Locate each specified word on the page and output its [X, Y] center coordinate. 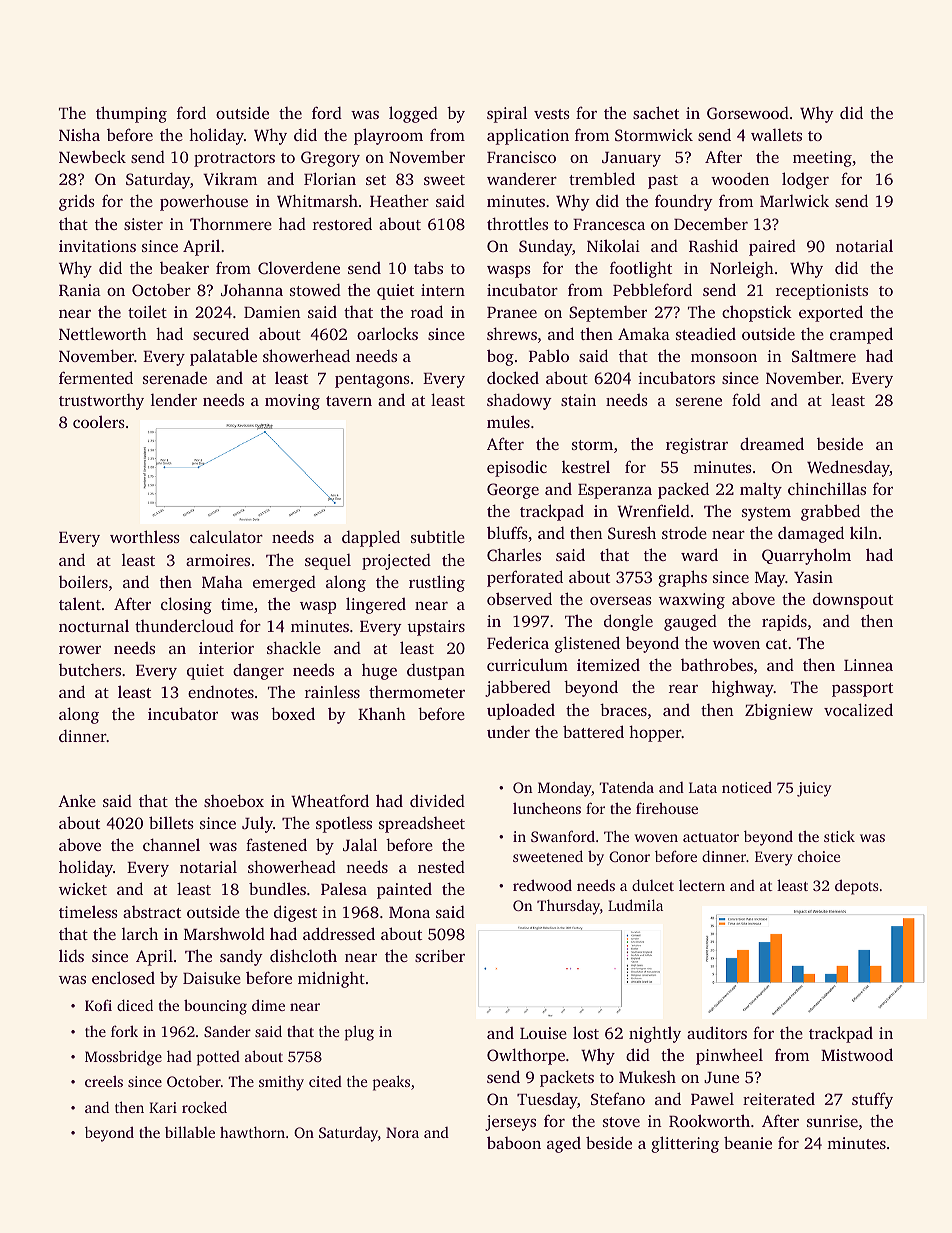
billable [190, 1132]
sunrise [832, 1121]
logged [413, 114]
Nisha [79, 134]
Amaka [644, 333]
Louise [543, 1033]
